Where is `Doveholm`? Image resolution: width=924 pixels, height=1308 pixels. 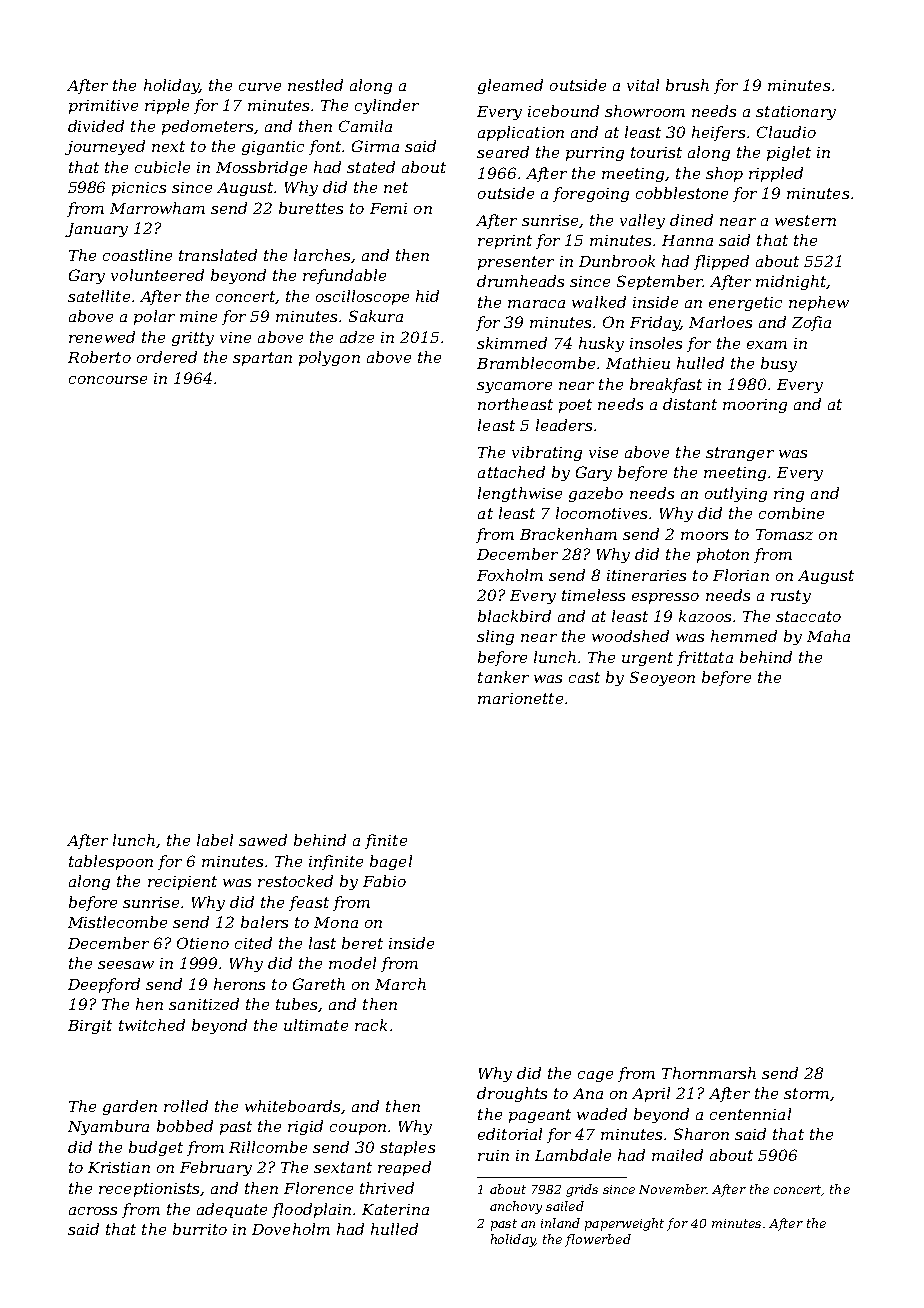 Doveholm is located at coordinates (291, 1229).
